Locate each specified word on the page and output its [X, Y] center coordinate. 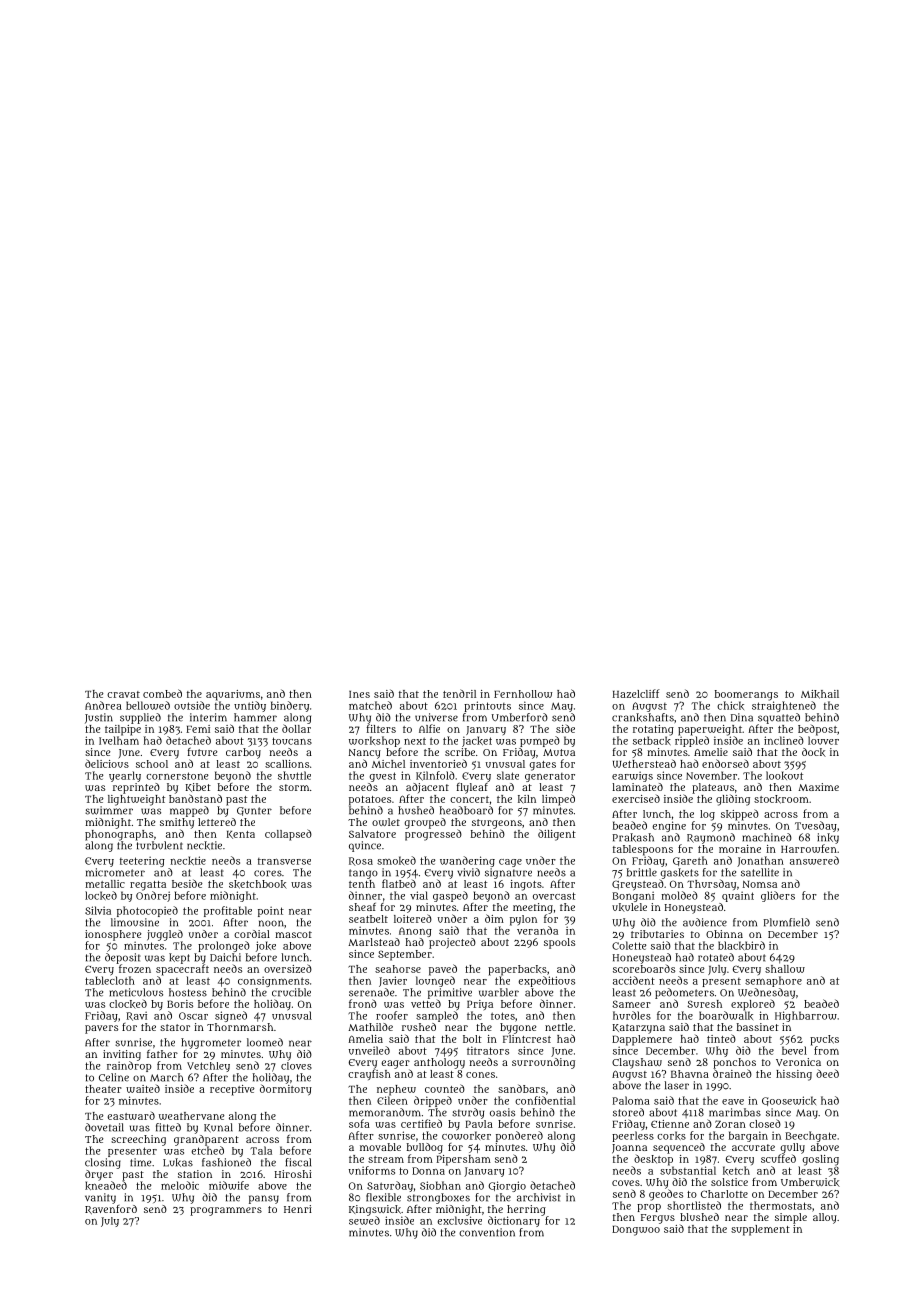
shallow [785, 969]
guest [383, 777]
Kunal [218, 1128]
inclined [784, 740]
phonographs [119, 835]
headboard [466, 810]
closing [103, 1163]
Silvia [98, 910]
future [203, 751]
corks [671, 1135]
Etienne [670, 1124]
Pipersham [464, 1160]
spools [559, 943]
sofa [359, 1123]
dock [814, 752]
